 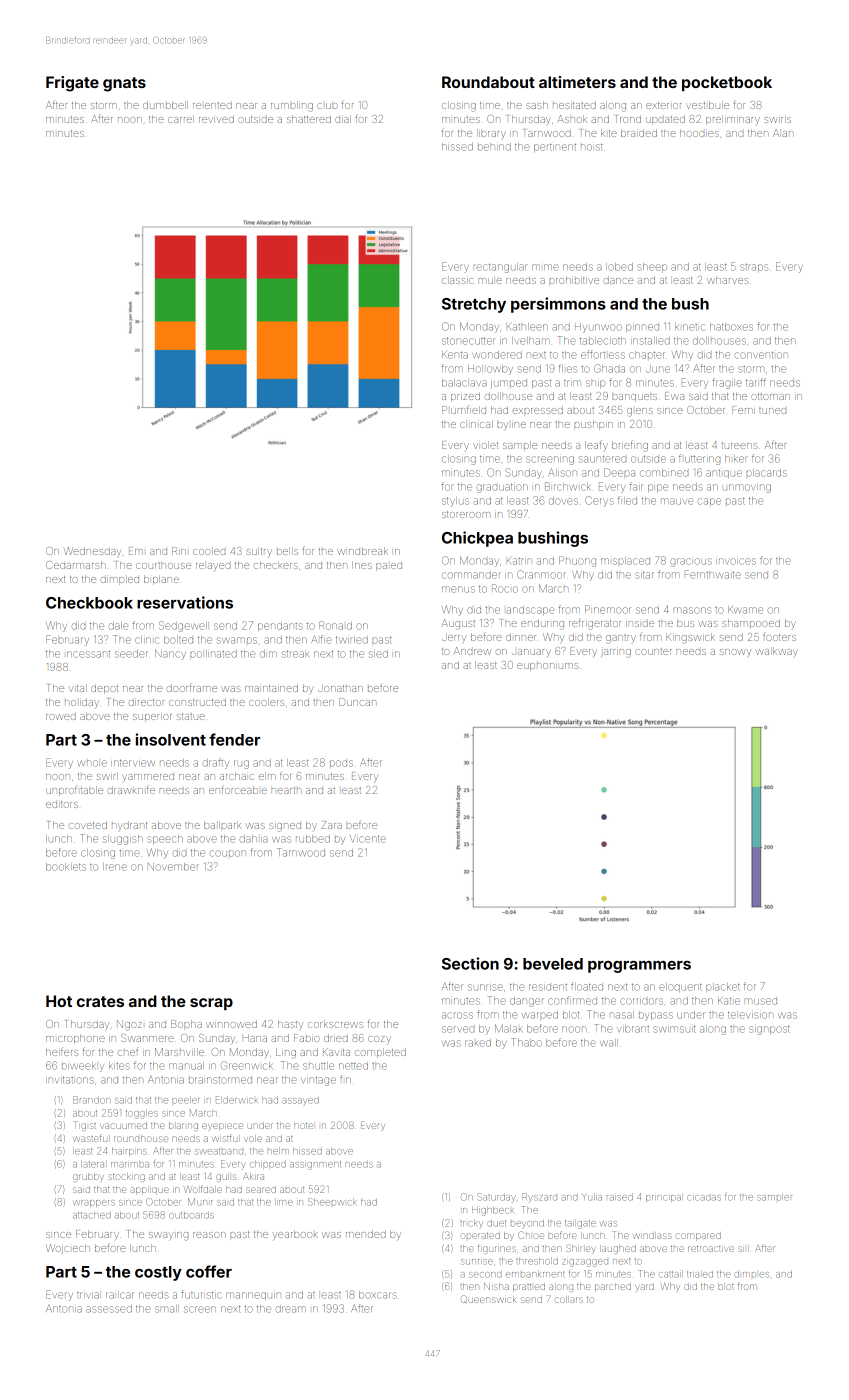 I want to click on reservations, so click(x=185, y=602).
